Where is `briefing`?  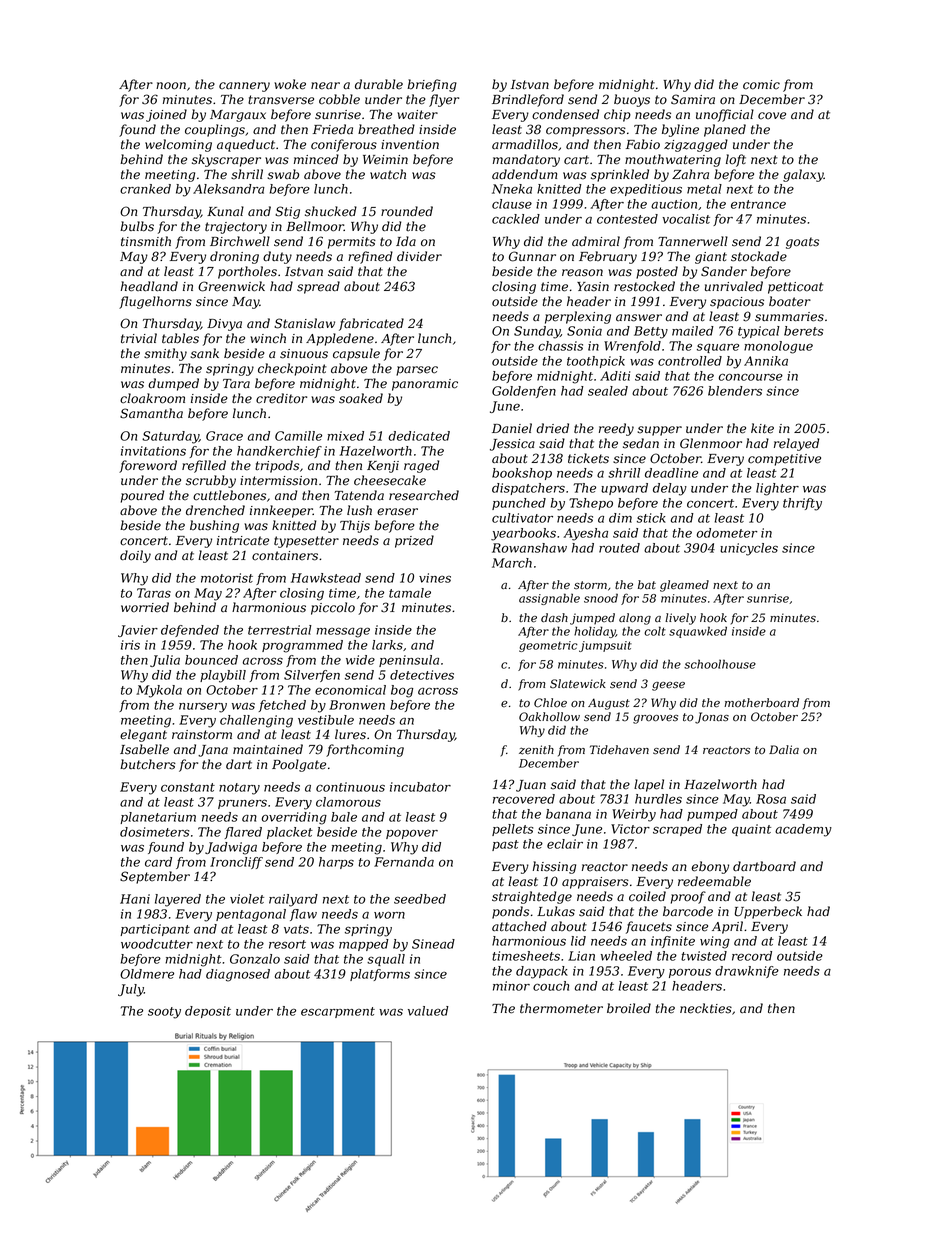
briefing is located at coordinates (432, 85).
